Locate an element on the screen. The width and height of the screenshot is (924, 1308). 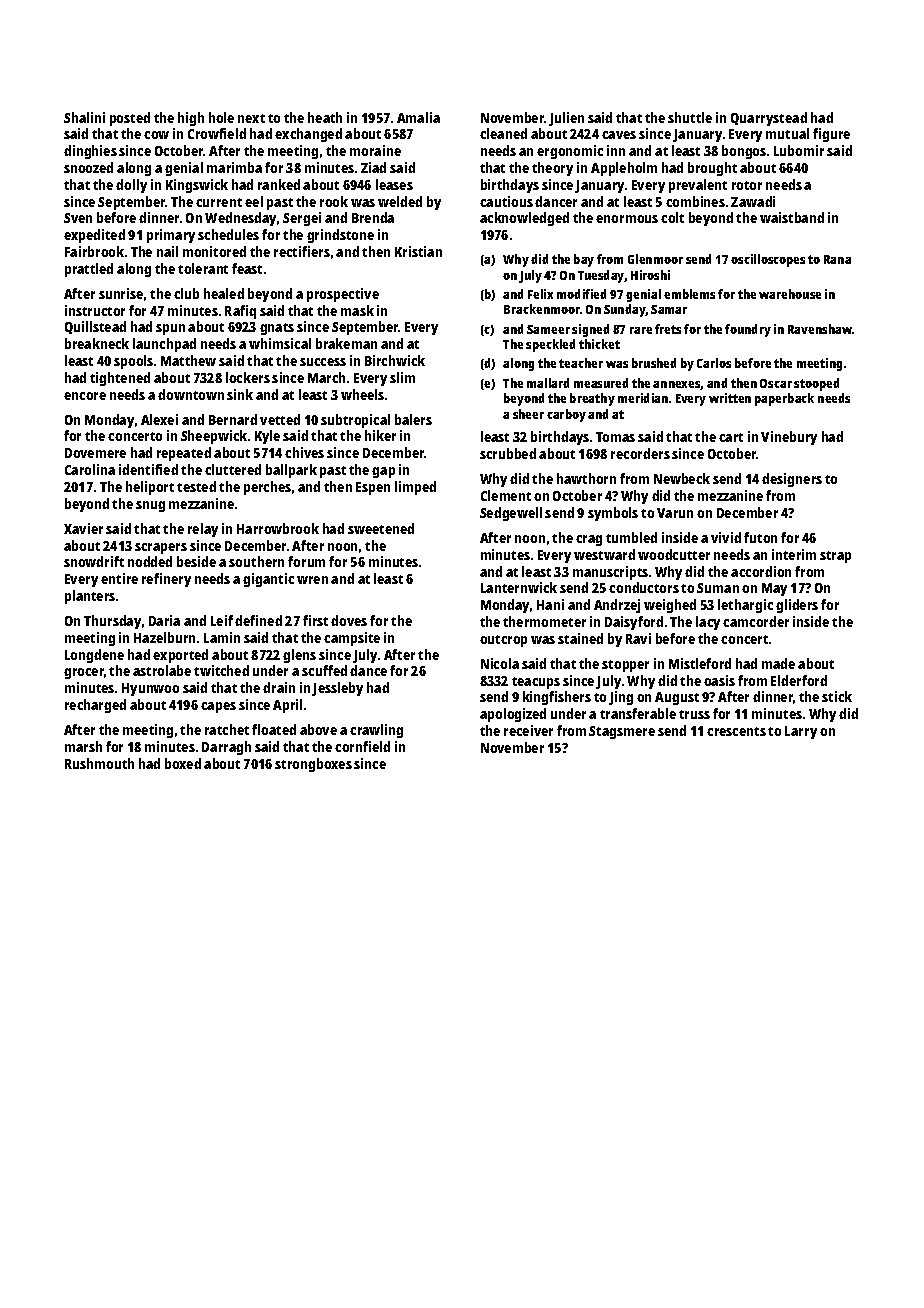
cart is located at coordinates (731, 437).
